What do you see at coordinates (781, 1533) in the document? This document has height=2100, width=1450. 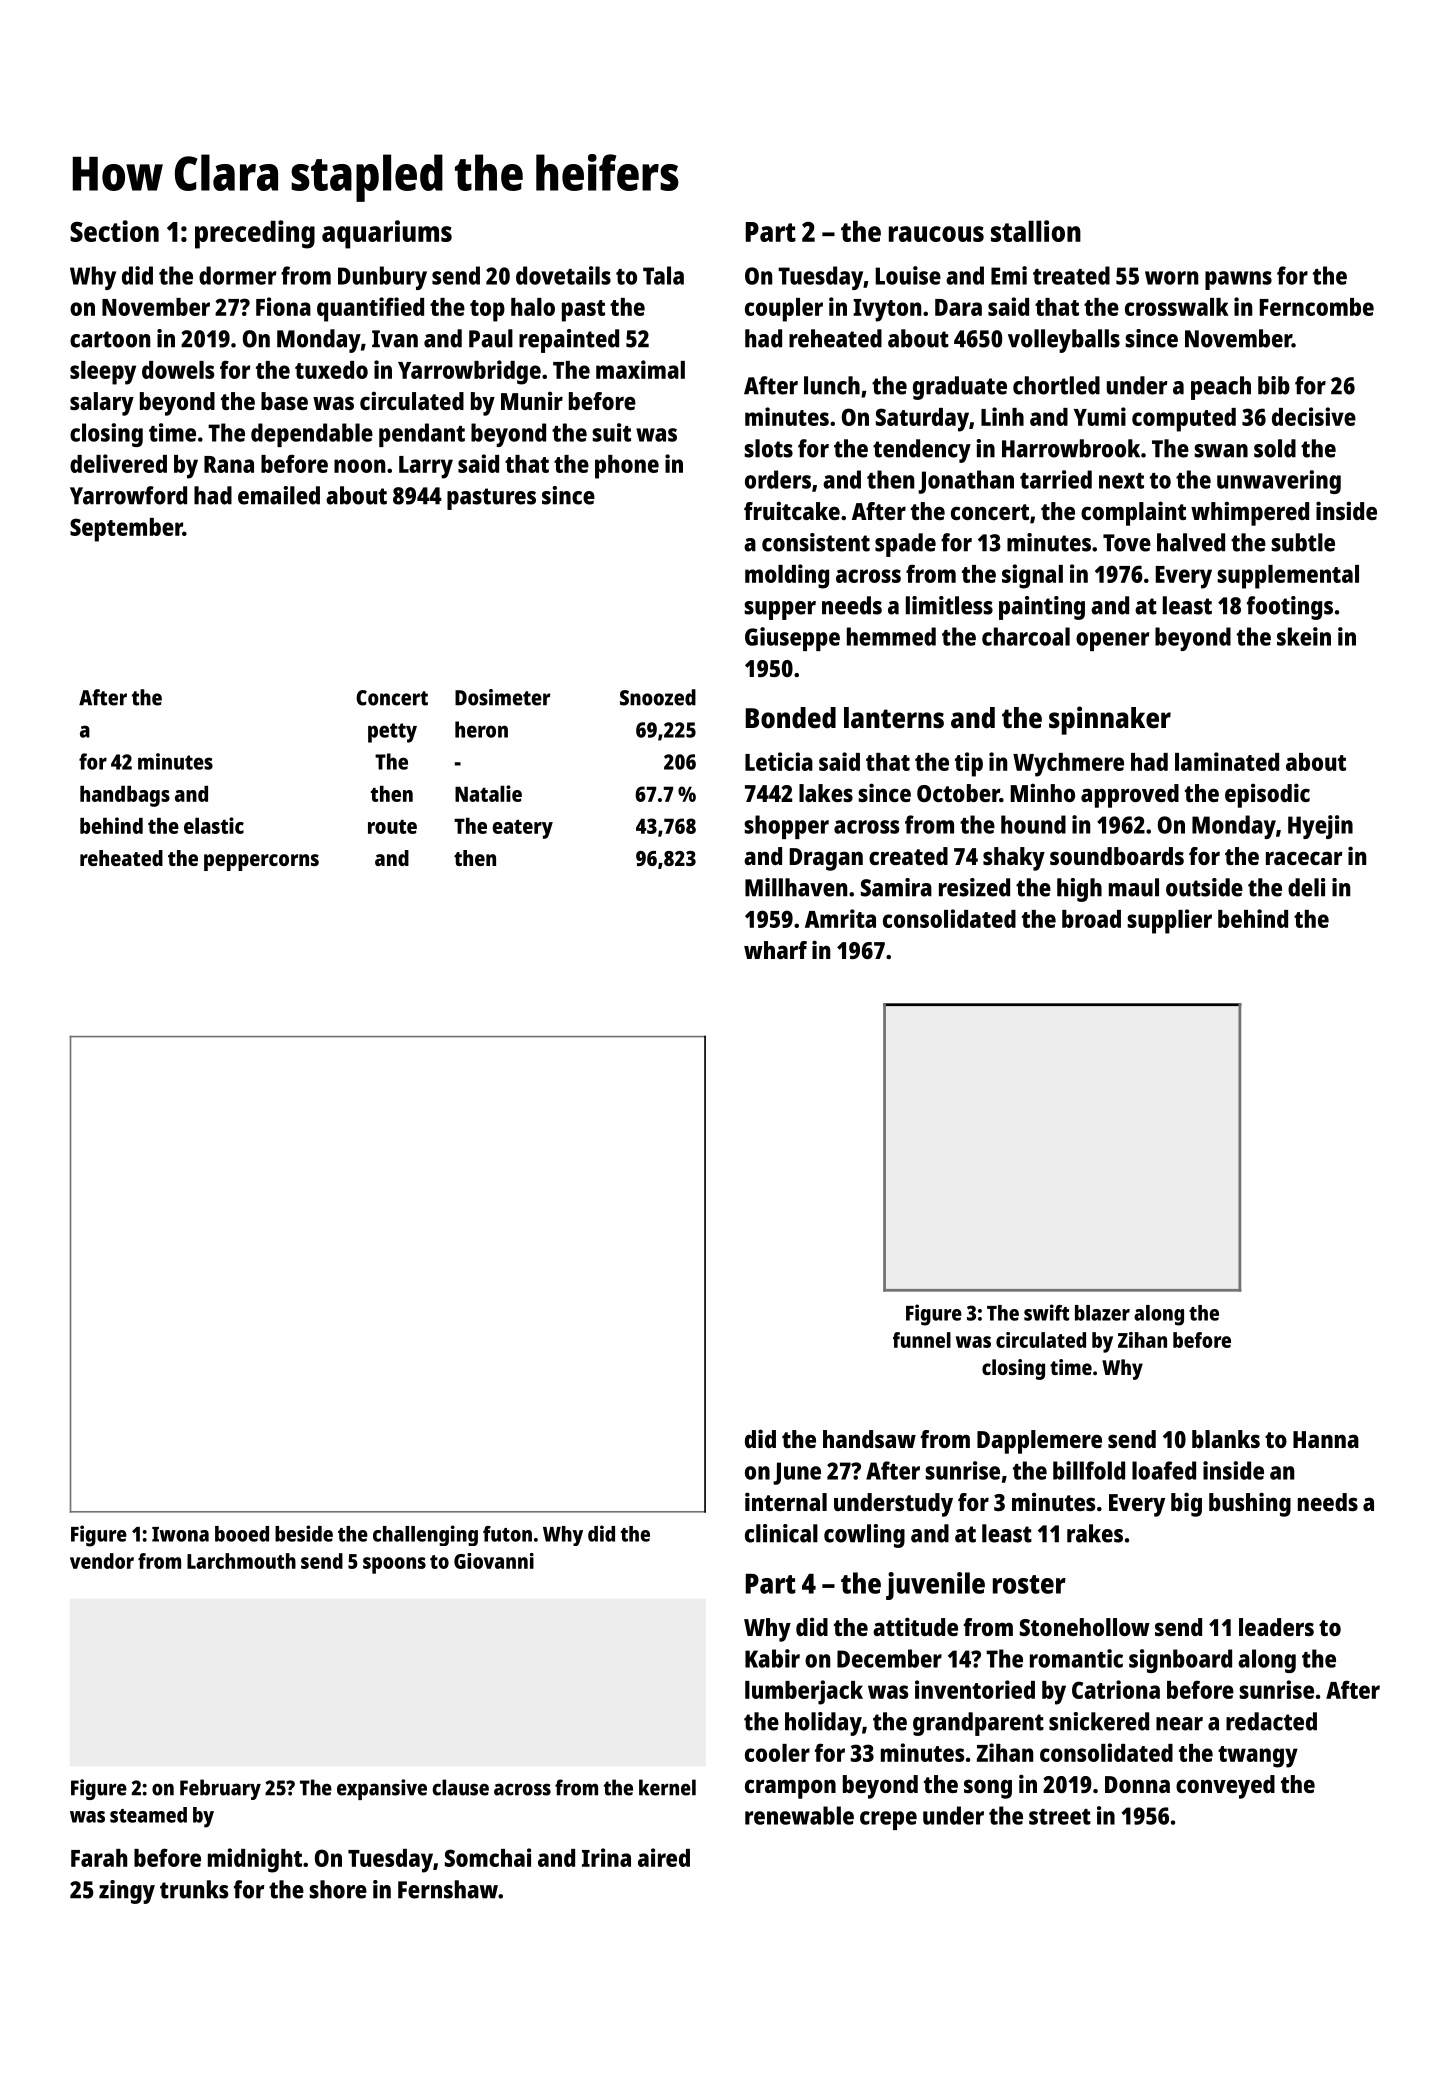 I see `clinical` at bounding box center [781, 1533].
